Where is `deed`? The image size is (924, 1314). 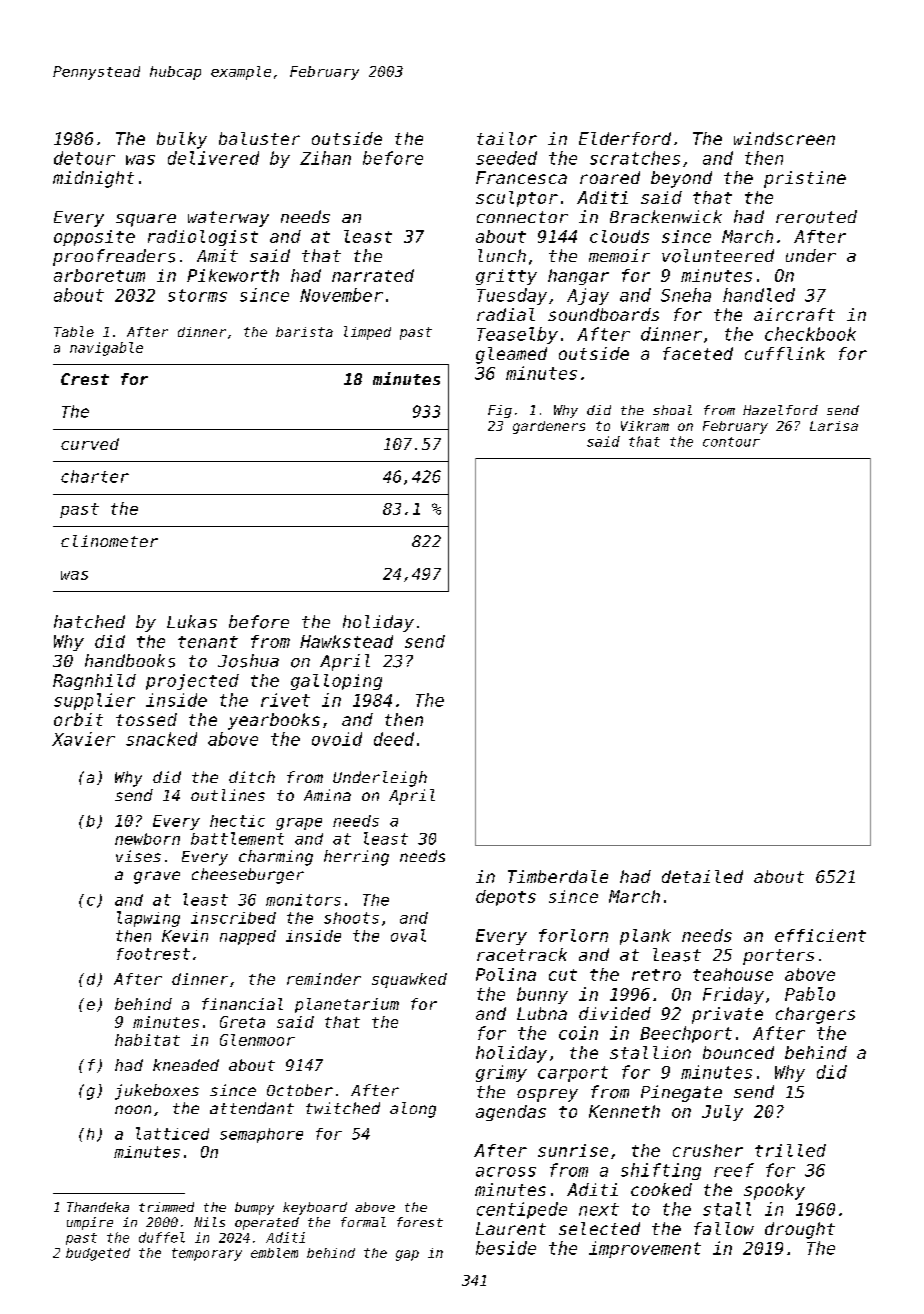 deed is located at coordinates (394, 739).
